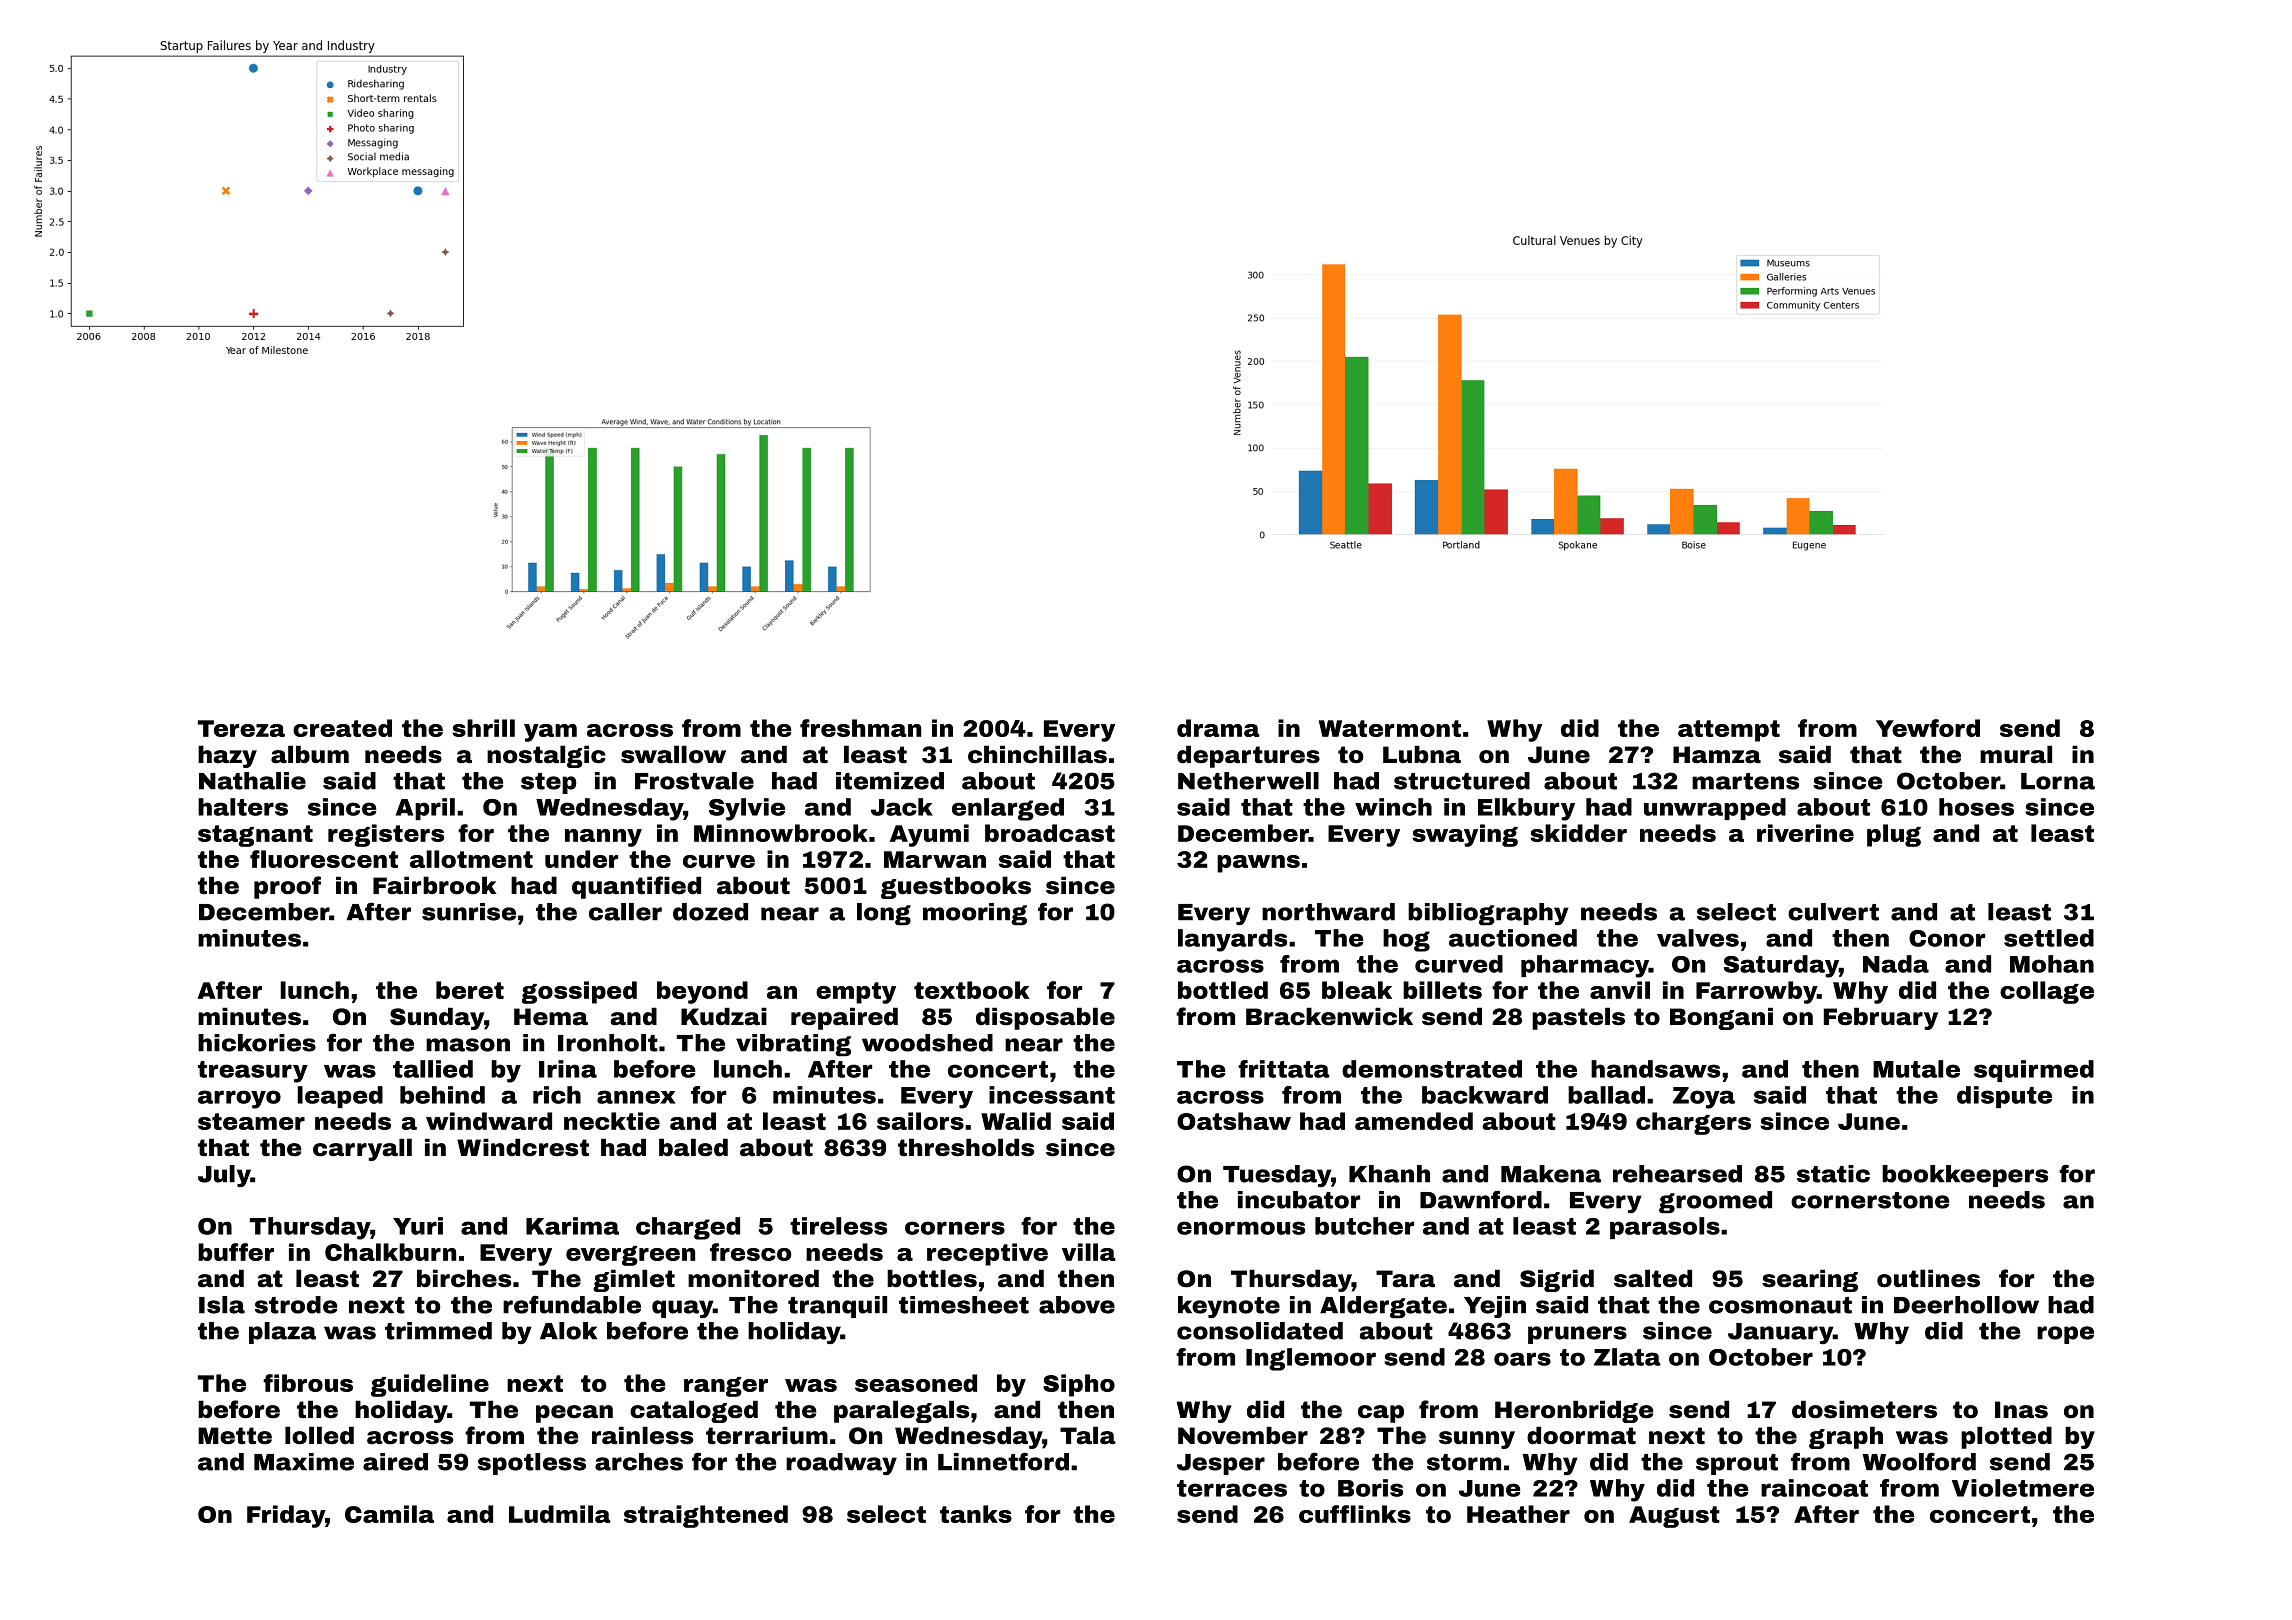 Image resolution: width=2292 pixels, height=1620 pixels. Describe the element at coordinates (1223, 990) in the document. I see `bottled` at that location.
